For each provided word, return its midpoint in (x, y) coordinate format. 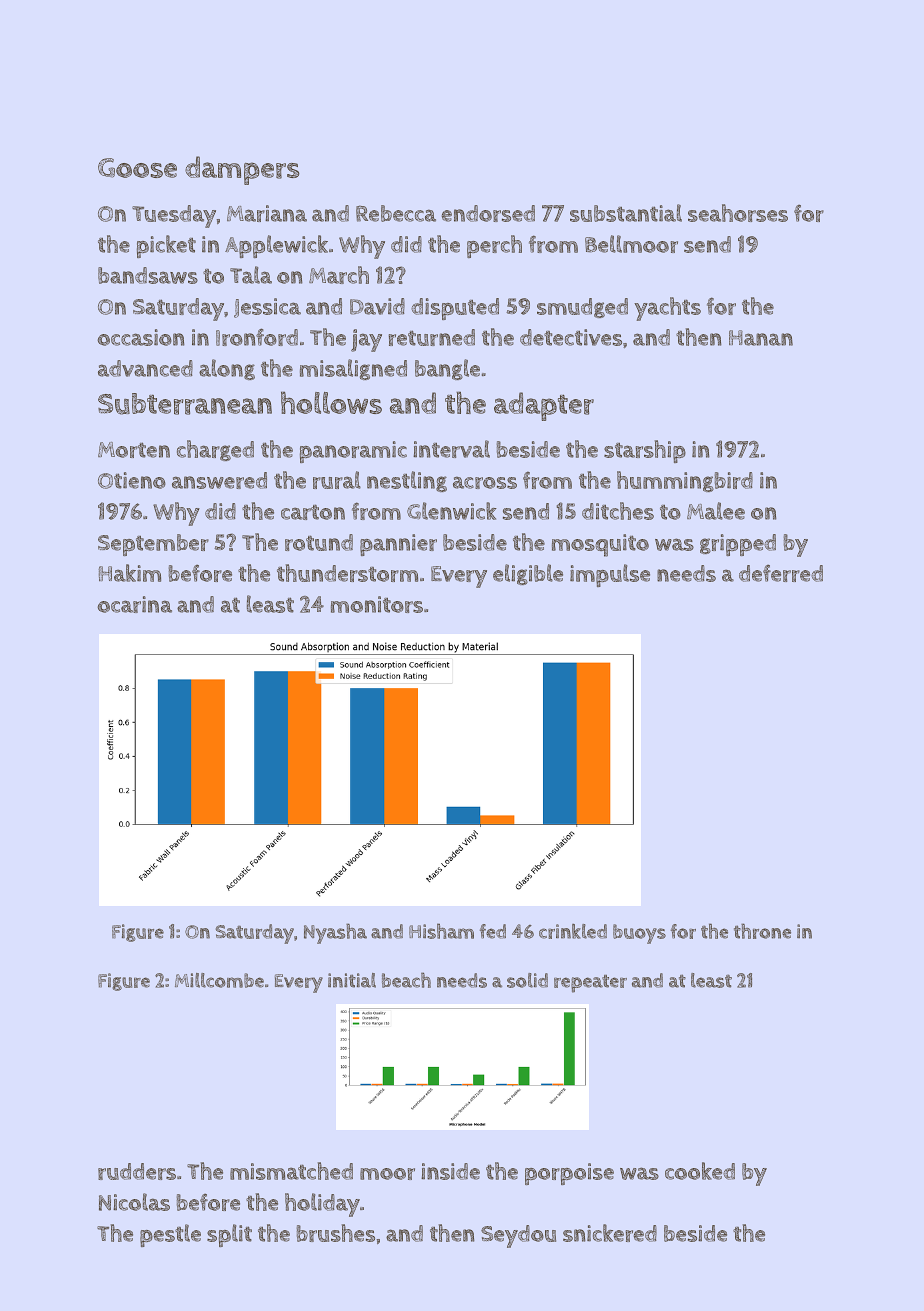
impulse (610, 575)
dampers (242, 170)
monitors (377, 604)
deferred (781, 573)
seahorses (738, 213)
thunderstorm (347, 573)
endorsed (488, 213)
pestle (170, 1235)
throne (762, 931)
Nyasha (335, 933)
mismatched (291, 1171)
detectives (571, 337)
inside (450, 1171)
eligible (528, 574)
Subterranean (185, 404)
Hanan (761, 338)
